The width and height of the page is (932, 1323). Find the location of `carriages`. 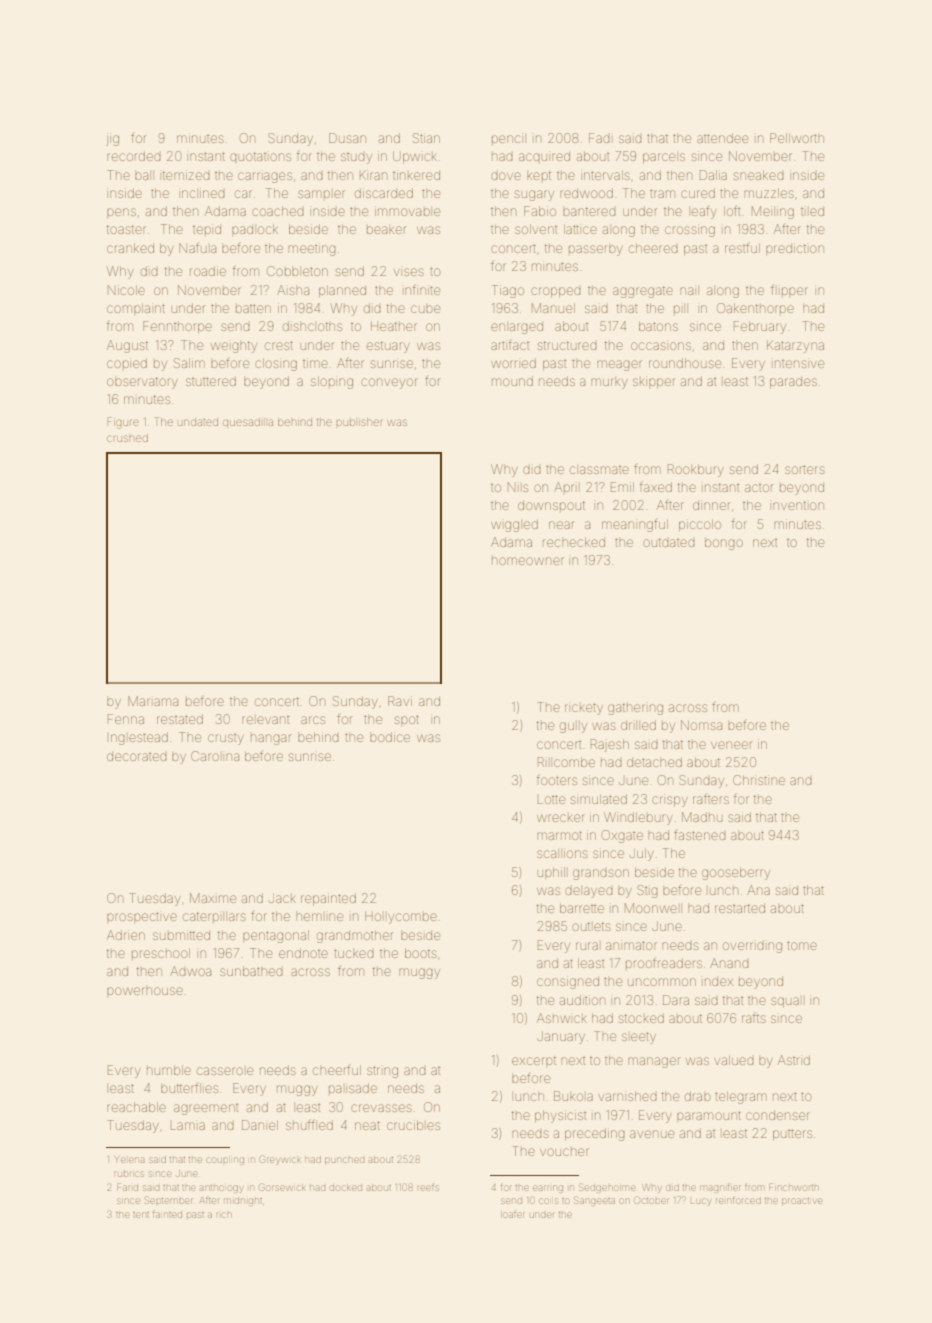

carriages is located at coordinates (265, 177).
